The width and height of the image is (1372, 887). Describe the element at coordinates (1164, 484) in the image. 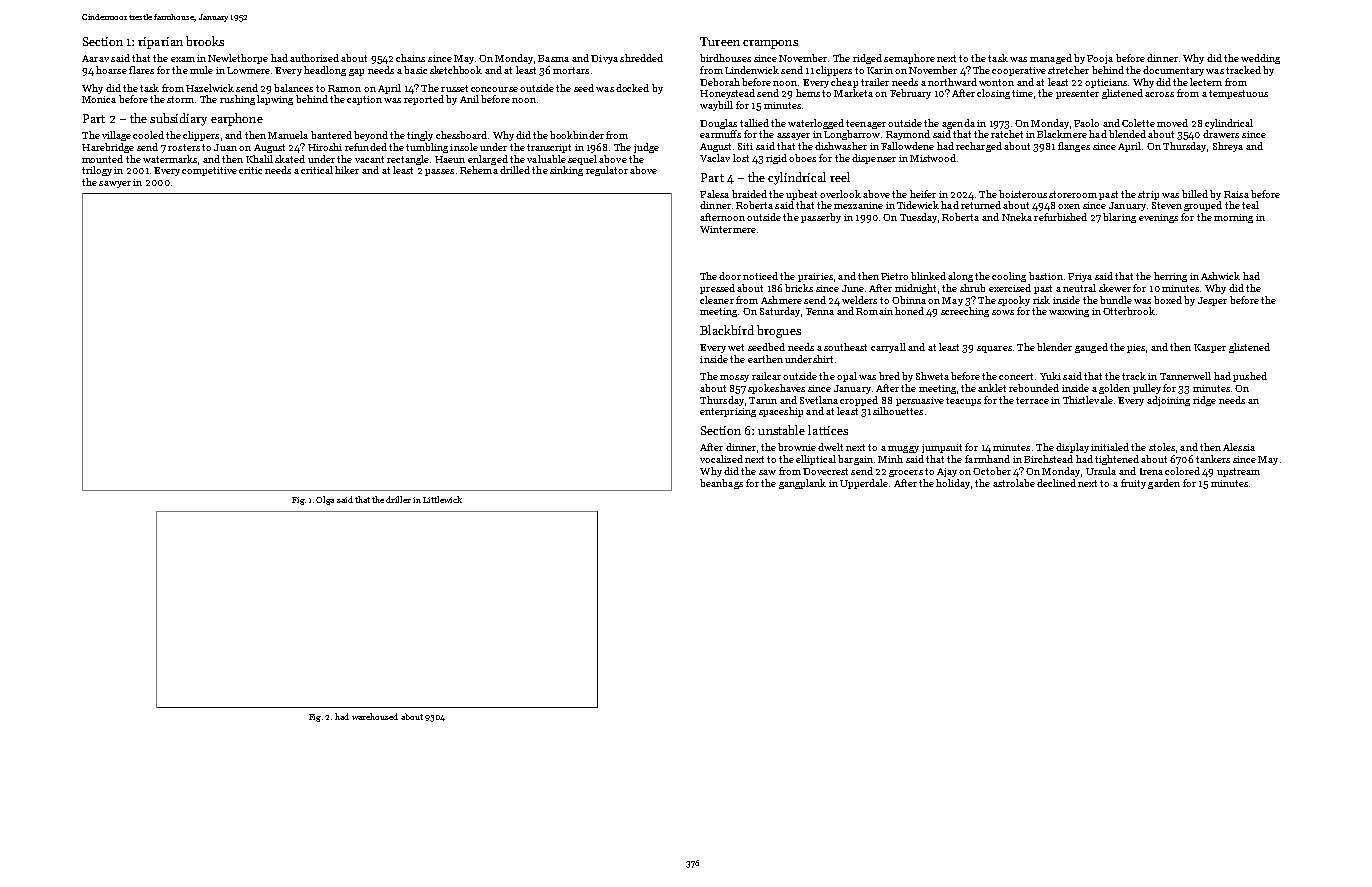

I see `garden` at that location.
